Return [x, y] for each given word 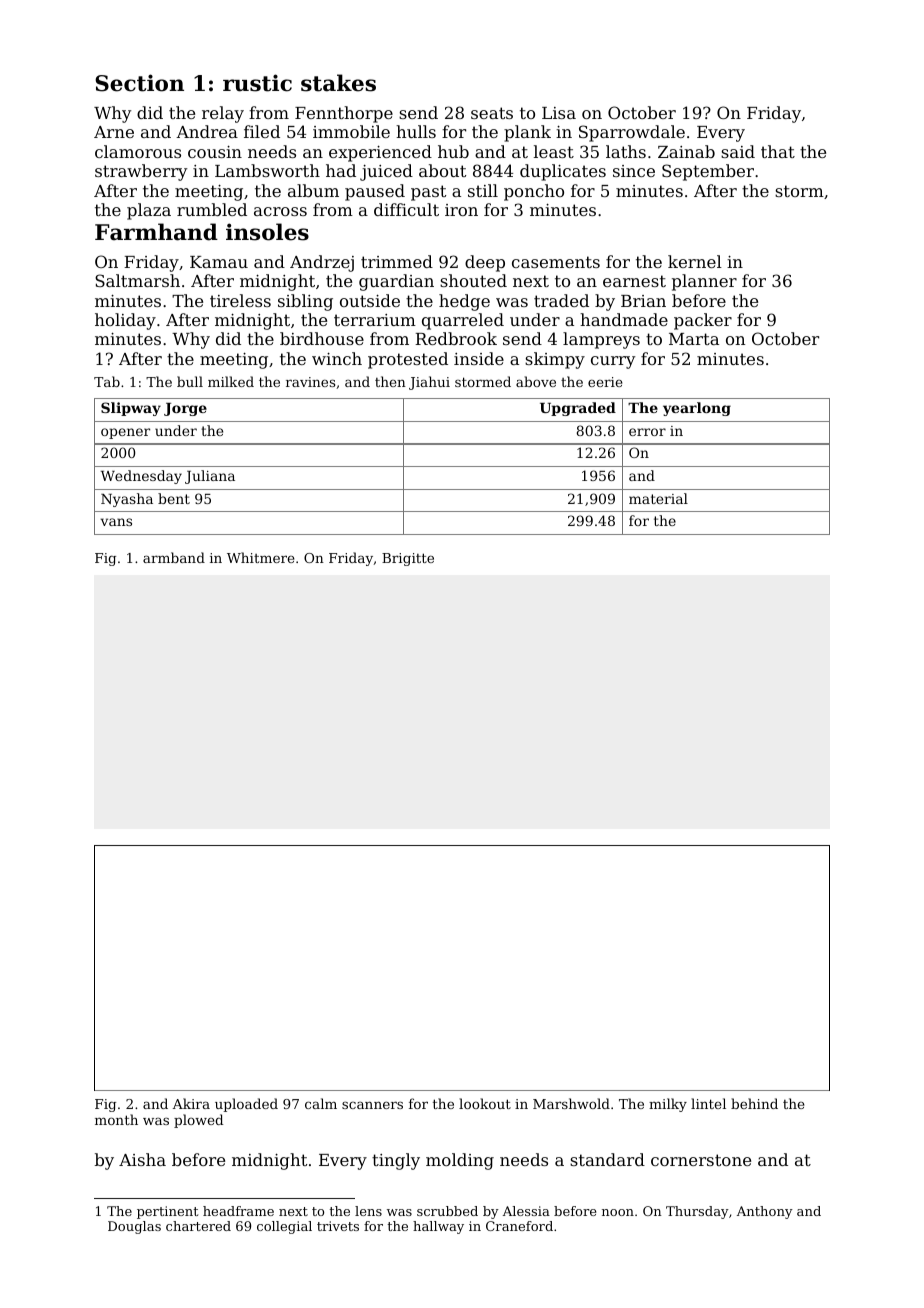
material [658, 498]
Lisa [559, 113]
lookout [485, 1103]
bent [174, 498]
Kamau [219, 262]
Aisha [142, 1159]
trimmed [397, 261]
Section [139, 83]
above [536, 381]
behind [754, 1103]
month [116, 1119]
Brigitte [408, 559]
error [647, 432]
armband [174, 557]
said [738, 151]
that [778, 151]
